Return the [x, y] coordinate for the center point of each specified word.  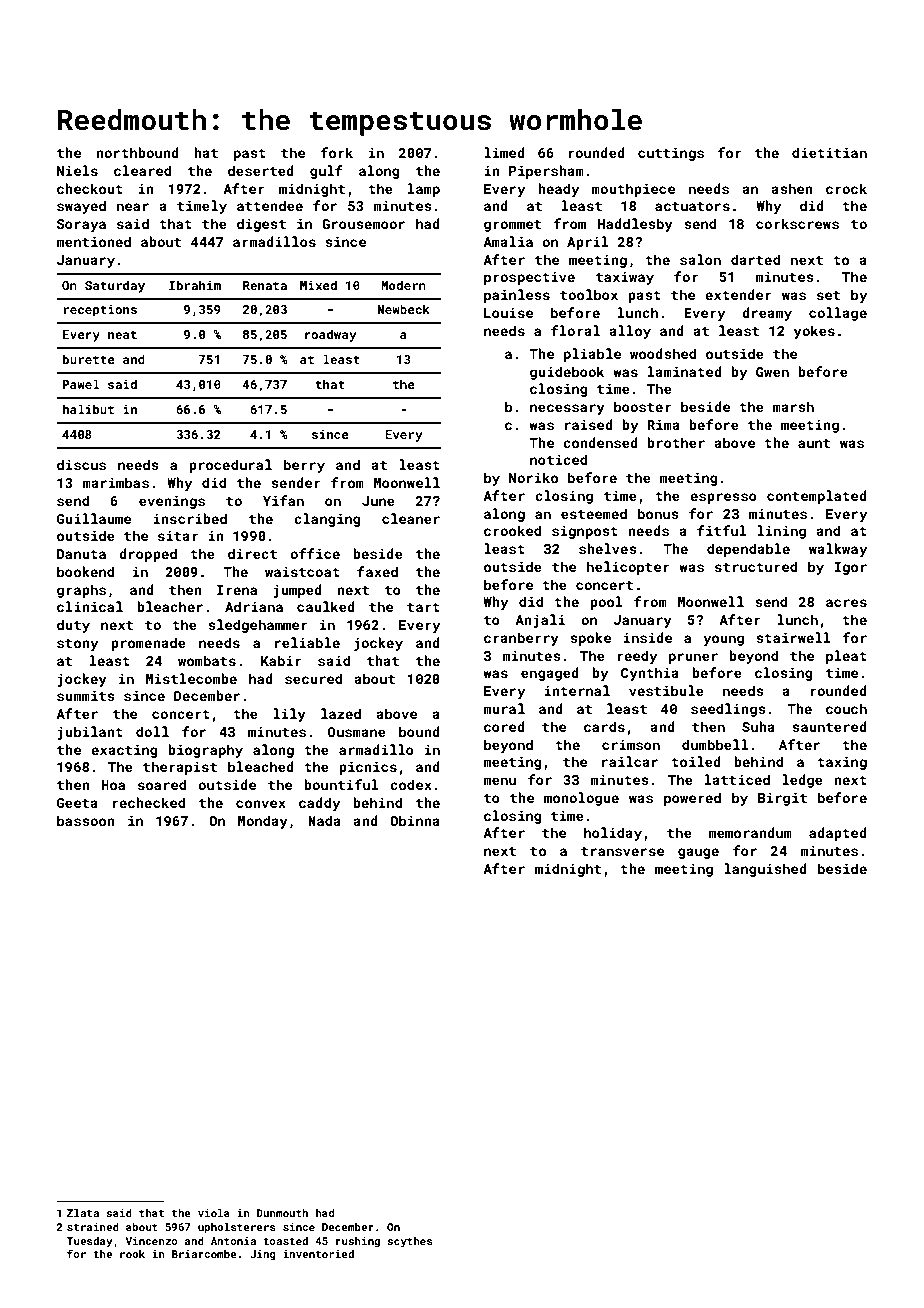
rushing [358, 1242]
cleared [142, 170]
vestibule [666, 690]
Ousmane [357, 732]
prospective [529, 278]
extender [738, 294]
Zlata [83, 1213]
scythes [410, 1242]
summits [86, 696]
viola [214, 1213]
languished [765, 870]
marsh [793, 406]
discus [81, 464]
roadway [331, 335]
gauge [698, 853]
